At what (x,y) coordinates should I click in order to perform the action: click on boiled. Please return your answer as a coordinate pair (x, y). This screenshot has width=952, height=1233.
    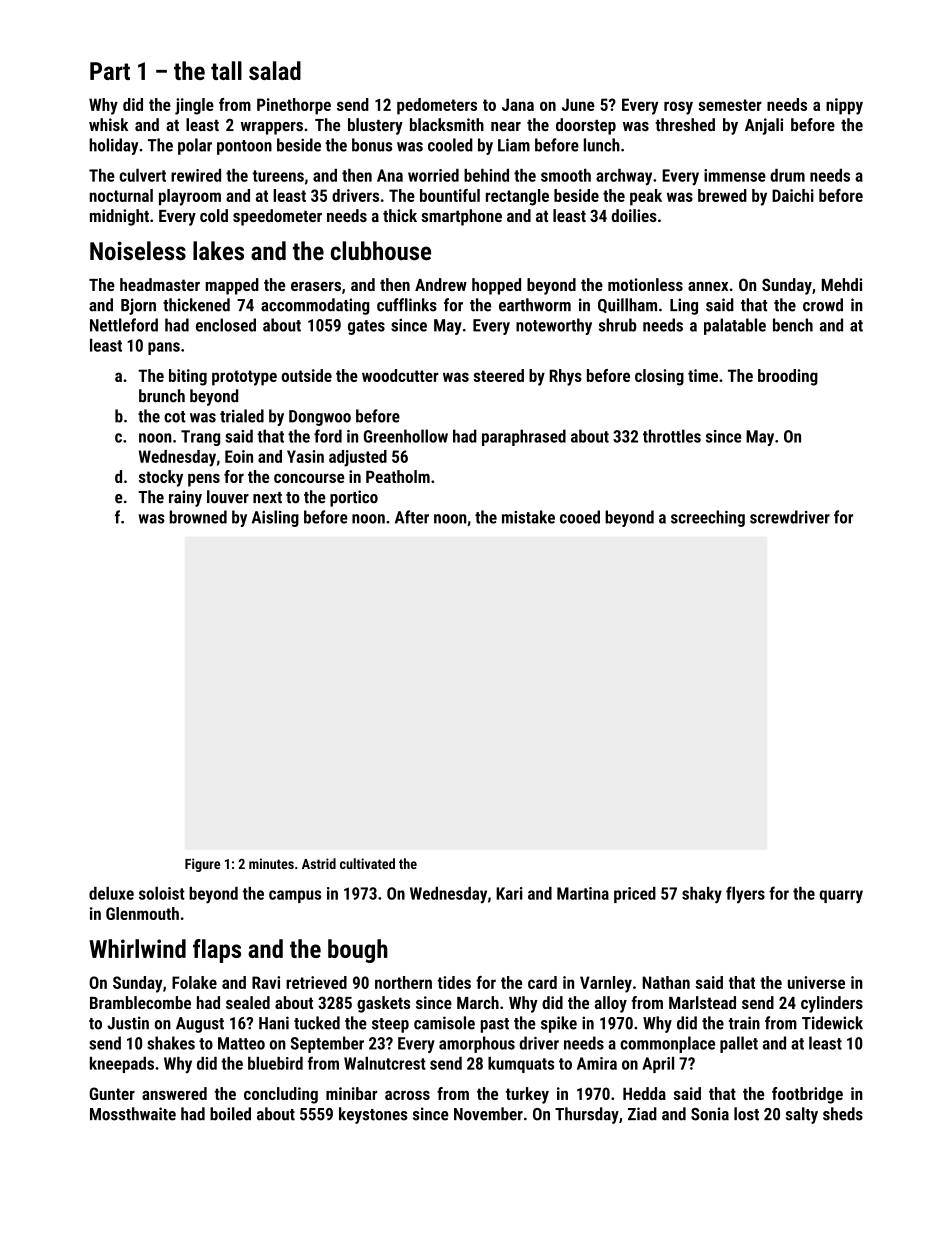
    Looking at the image, I should click on (230, 1114).
